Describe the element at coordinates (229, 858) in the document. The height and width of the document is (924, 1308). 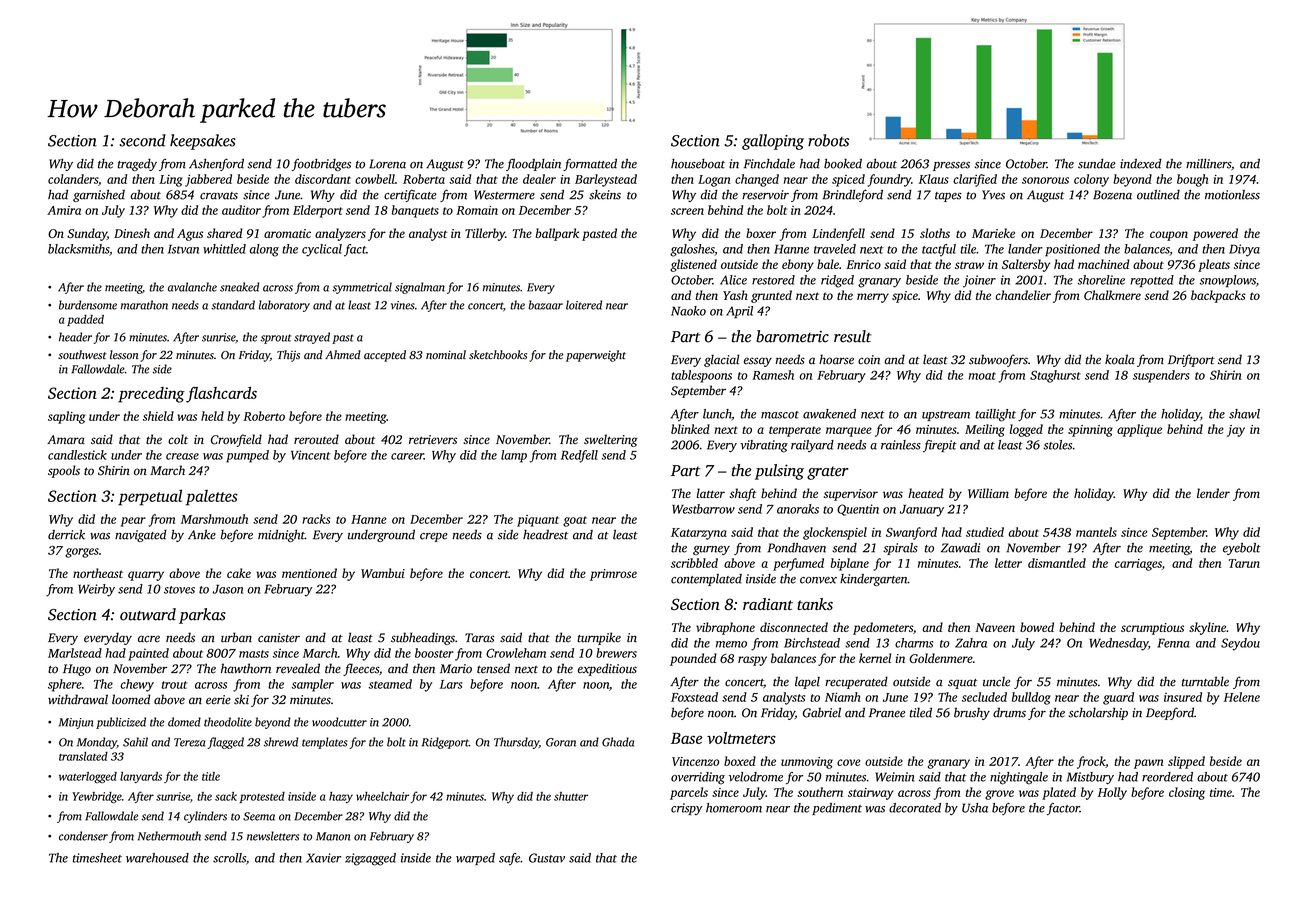
I see `scrolls` at that location.
